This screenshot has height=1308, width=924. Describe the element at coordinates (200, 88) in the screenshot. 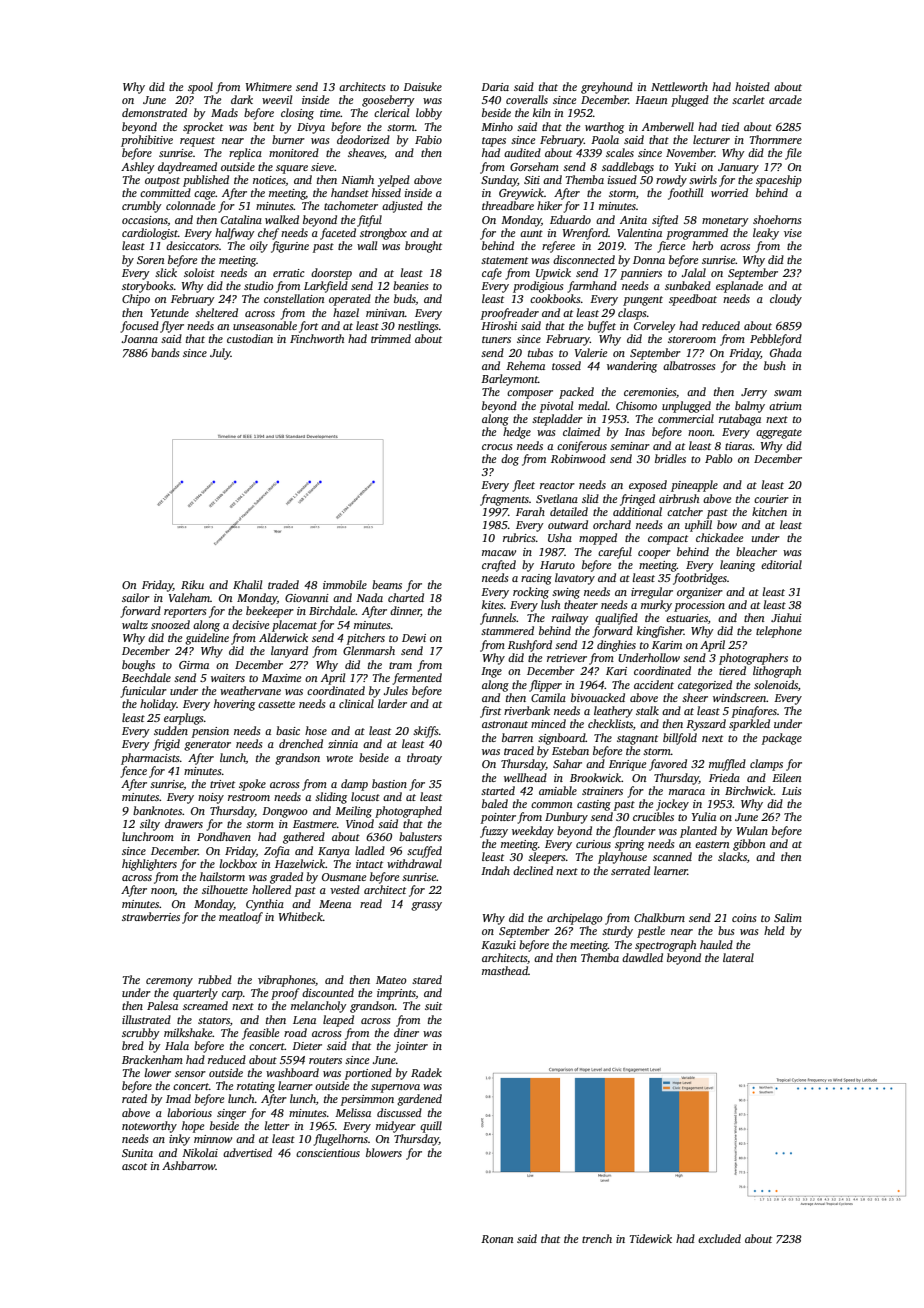

I see `spool` at that location.
